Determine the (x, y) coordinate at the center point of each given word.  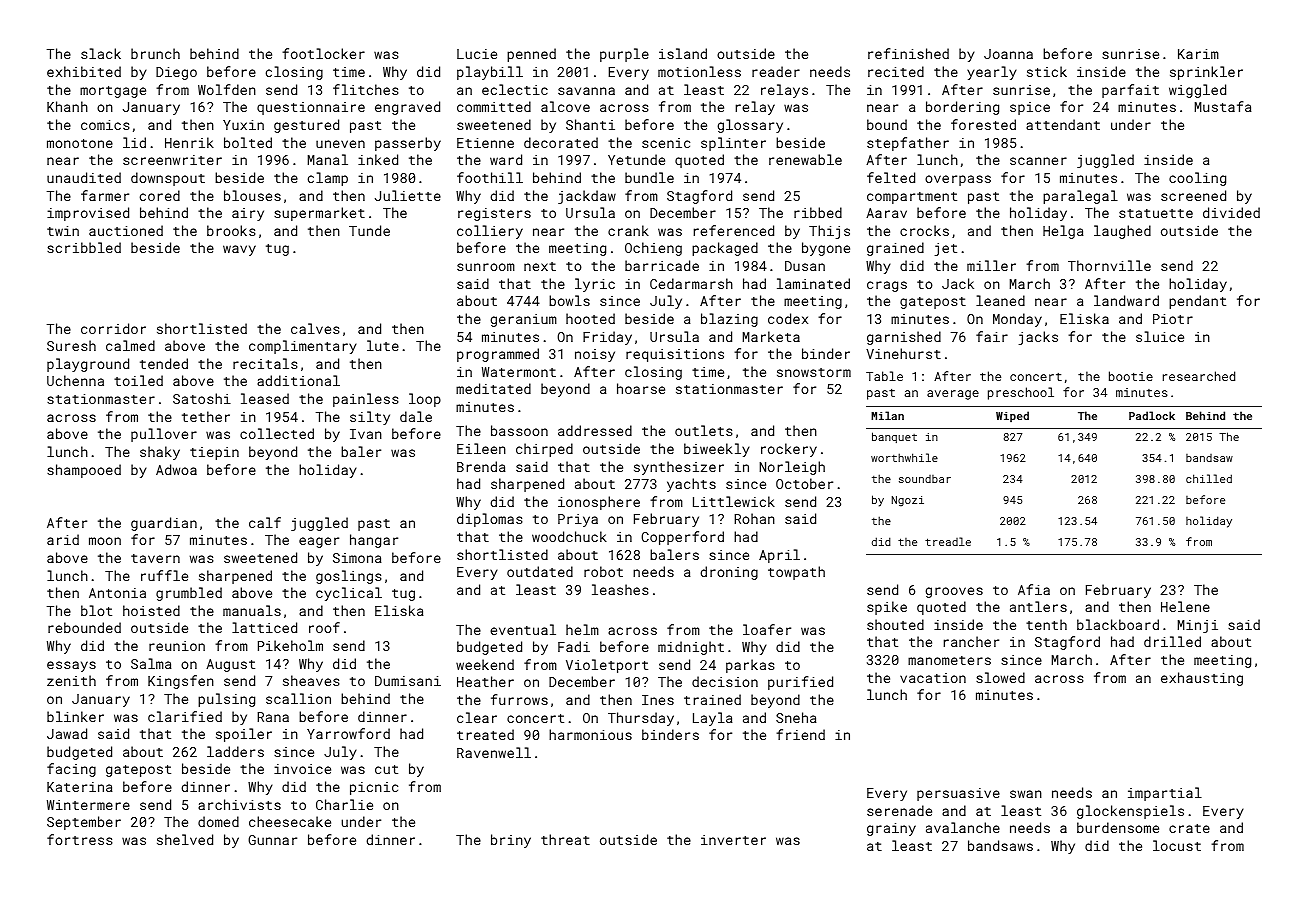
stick (1047, 71)
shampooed (84, 471)
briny (511, 841)
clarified (185, 716)
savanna (586, 91)
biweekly (717, 450)
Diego (176, 73)
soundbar (925, 479)
